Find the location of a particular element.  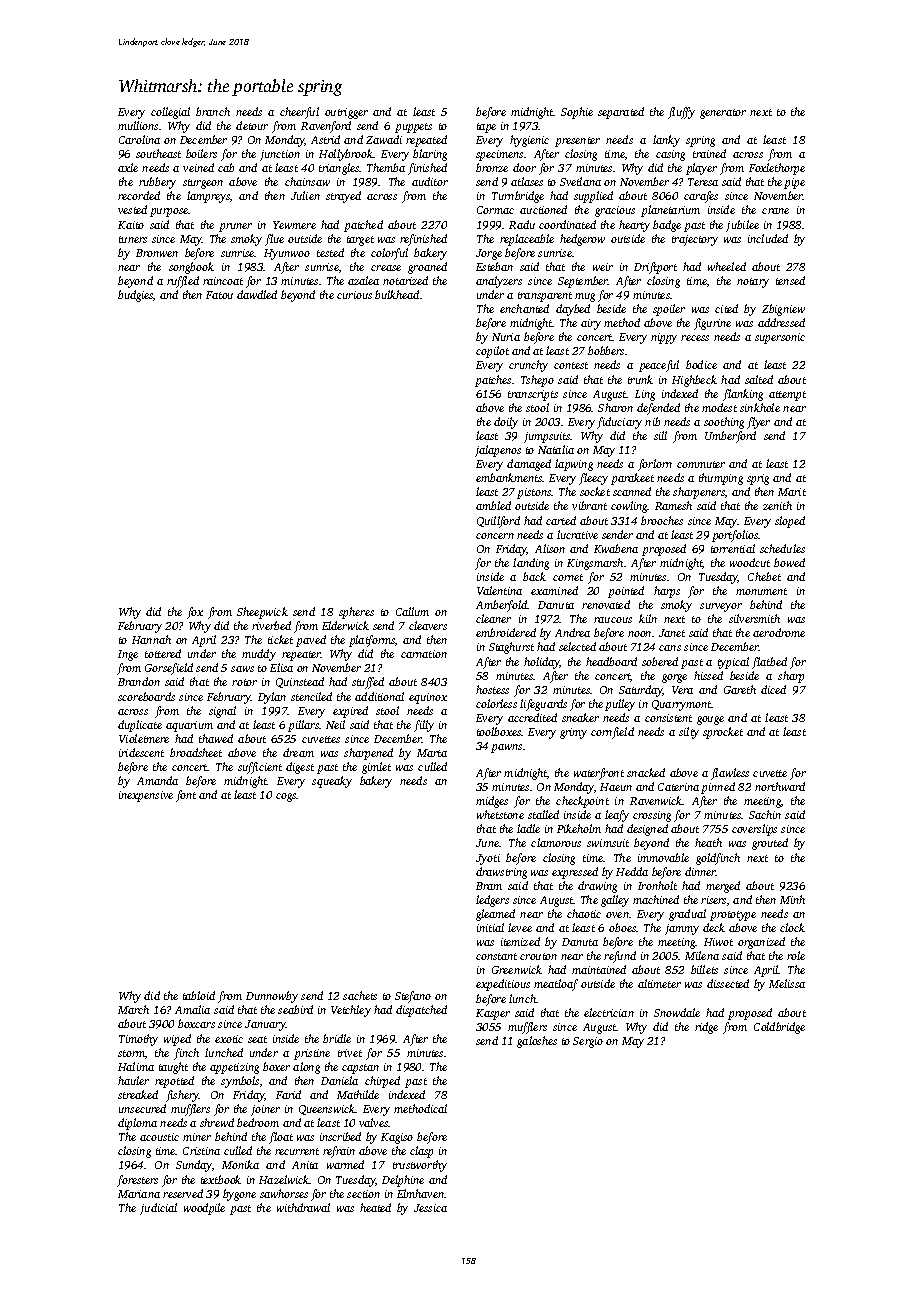

Bram is located at coordinates (489, 886).
